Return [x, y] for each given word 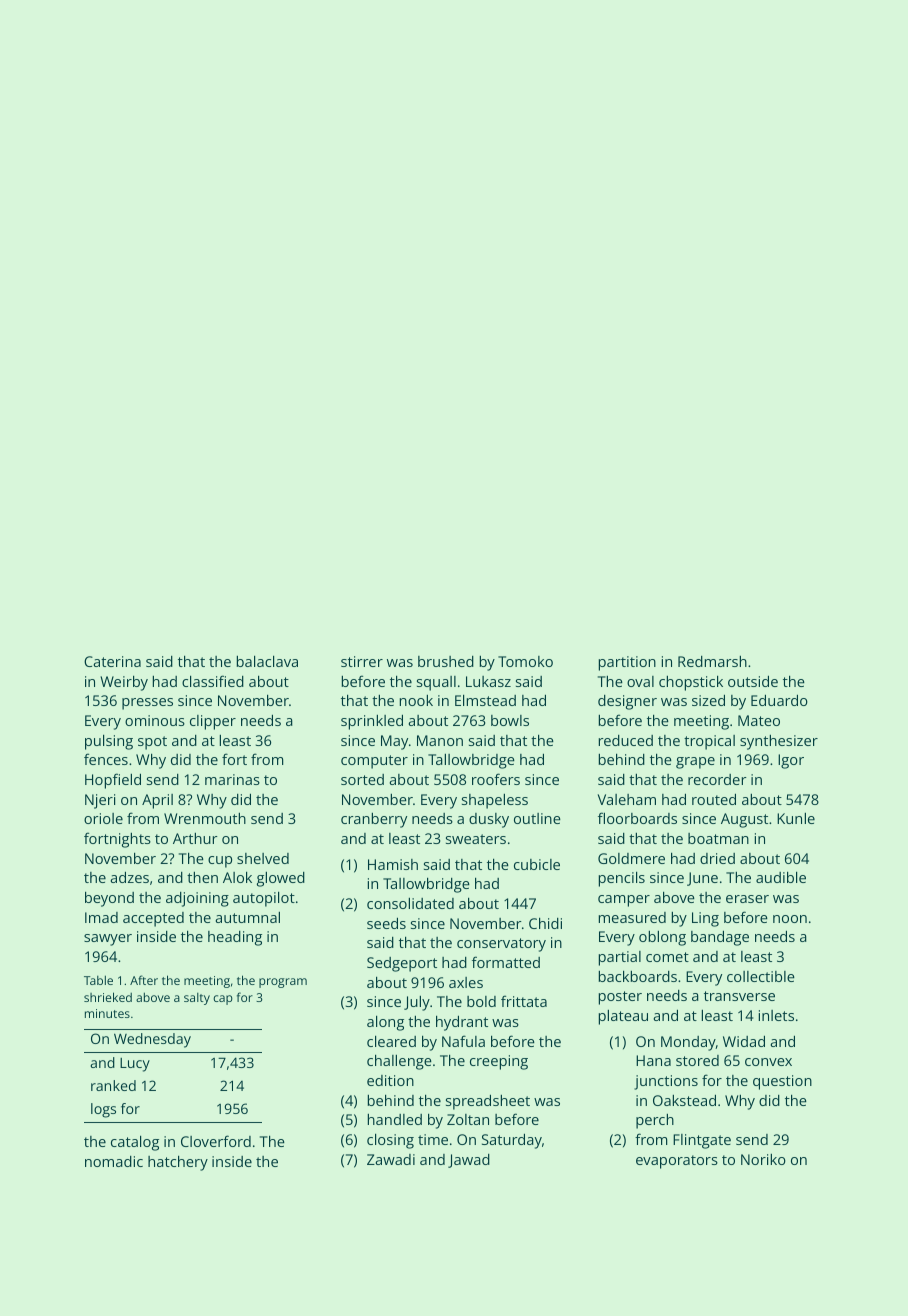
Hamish [393, 864]
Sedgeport [402, 964]
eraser [747, 899]
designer [627, 702]
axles [466, 982]
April [157, 801]
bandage [720, 938]
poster [620, 998]
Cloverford [216, 1141]
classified [213, 681]
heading [235, 938]
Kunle [796, 818]
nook [416, 700]
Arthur [195, 838]
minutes [107, 1013]
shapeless [495, 801]
